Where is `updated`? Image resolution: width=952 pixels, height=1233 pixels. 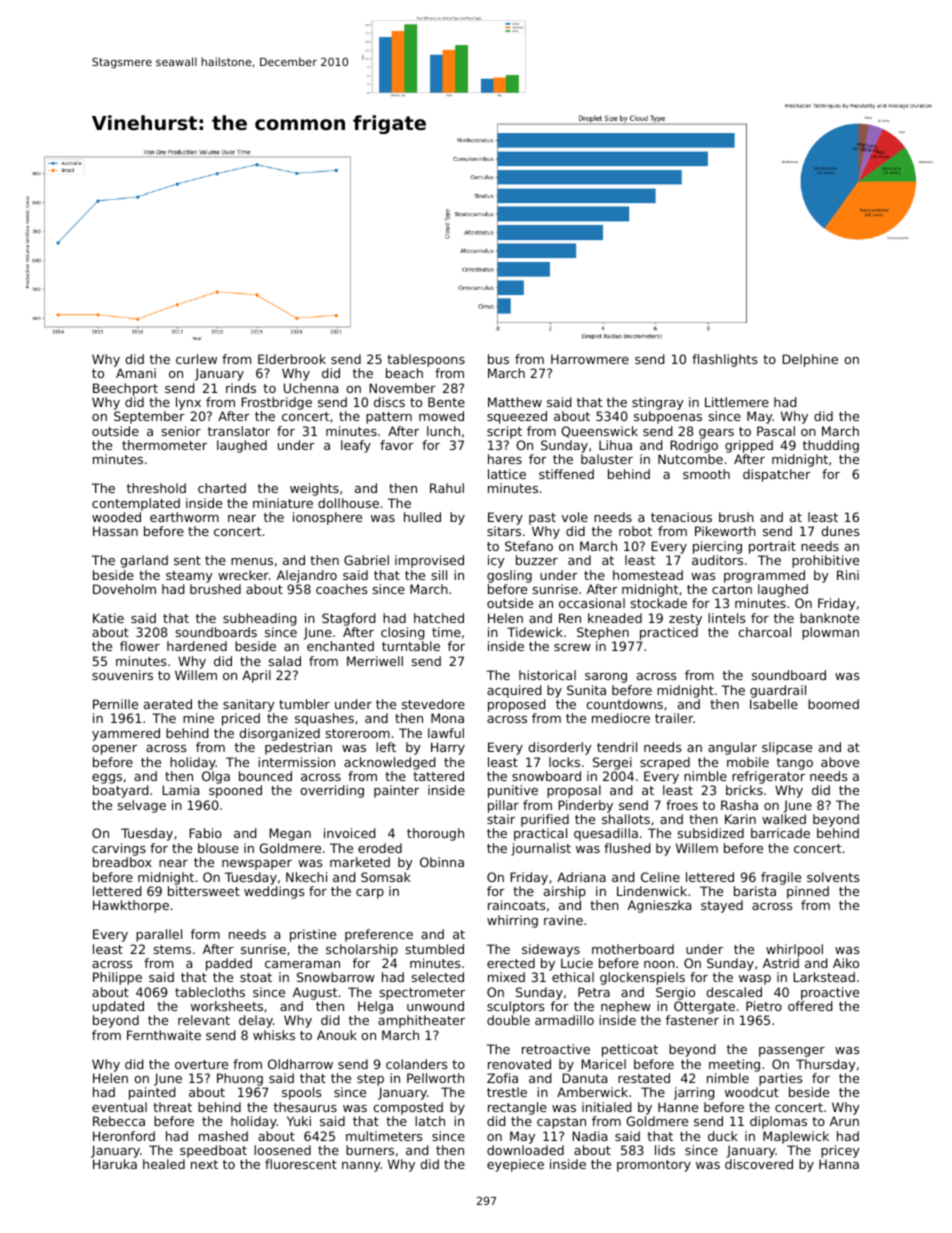
updated is located at coordinates (118, 1007).
